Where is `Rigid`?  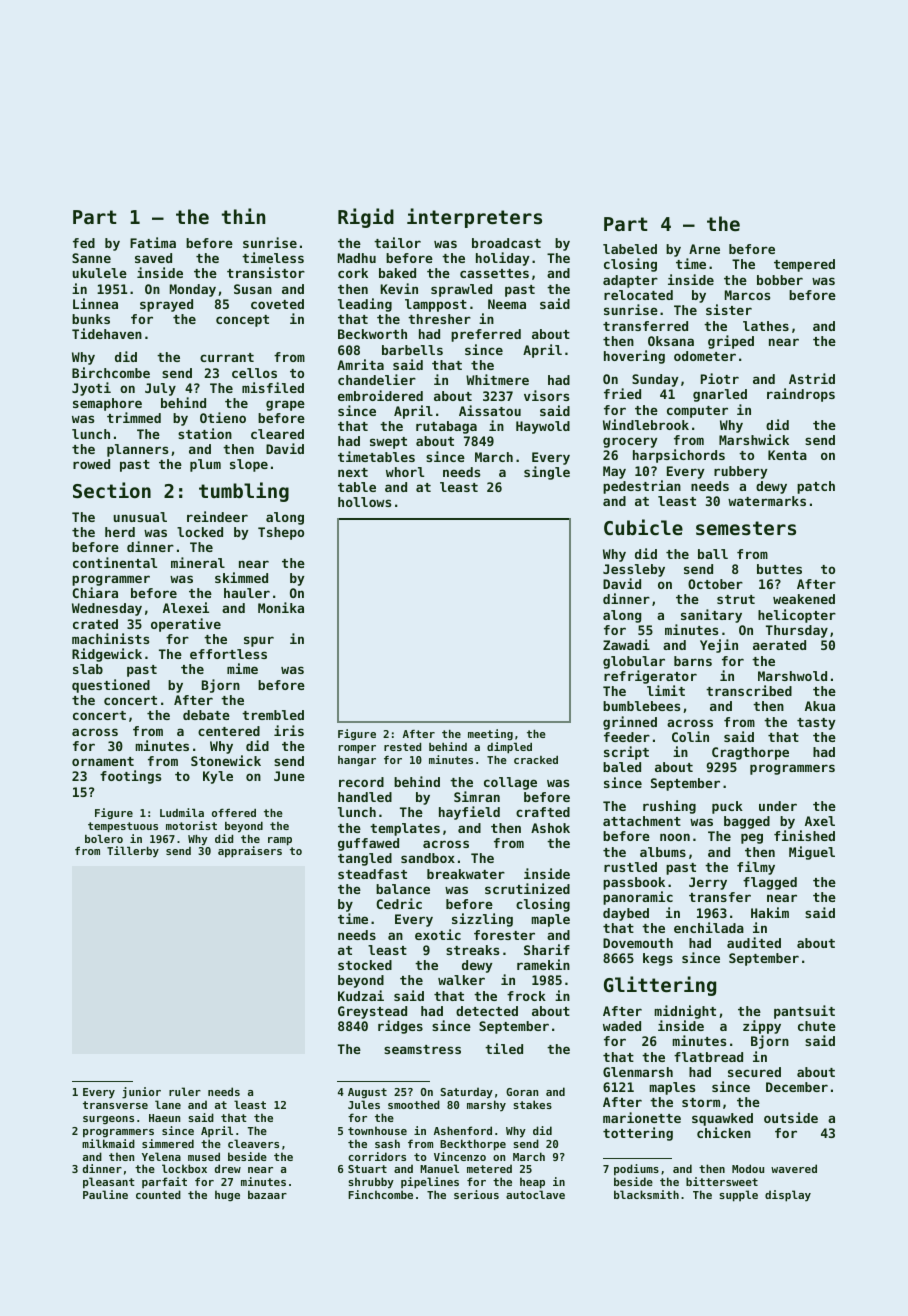
Rigid is located at coordinates (366, 218).
